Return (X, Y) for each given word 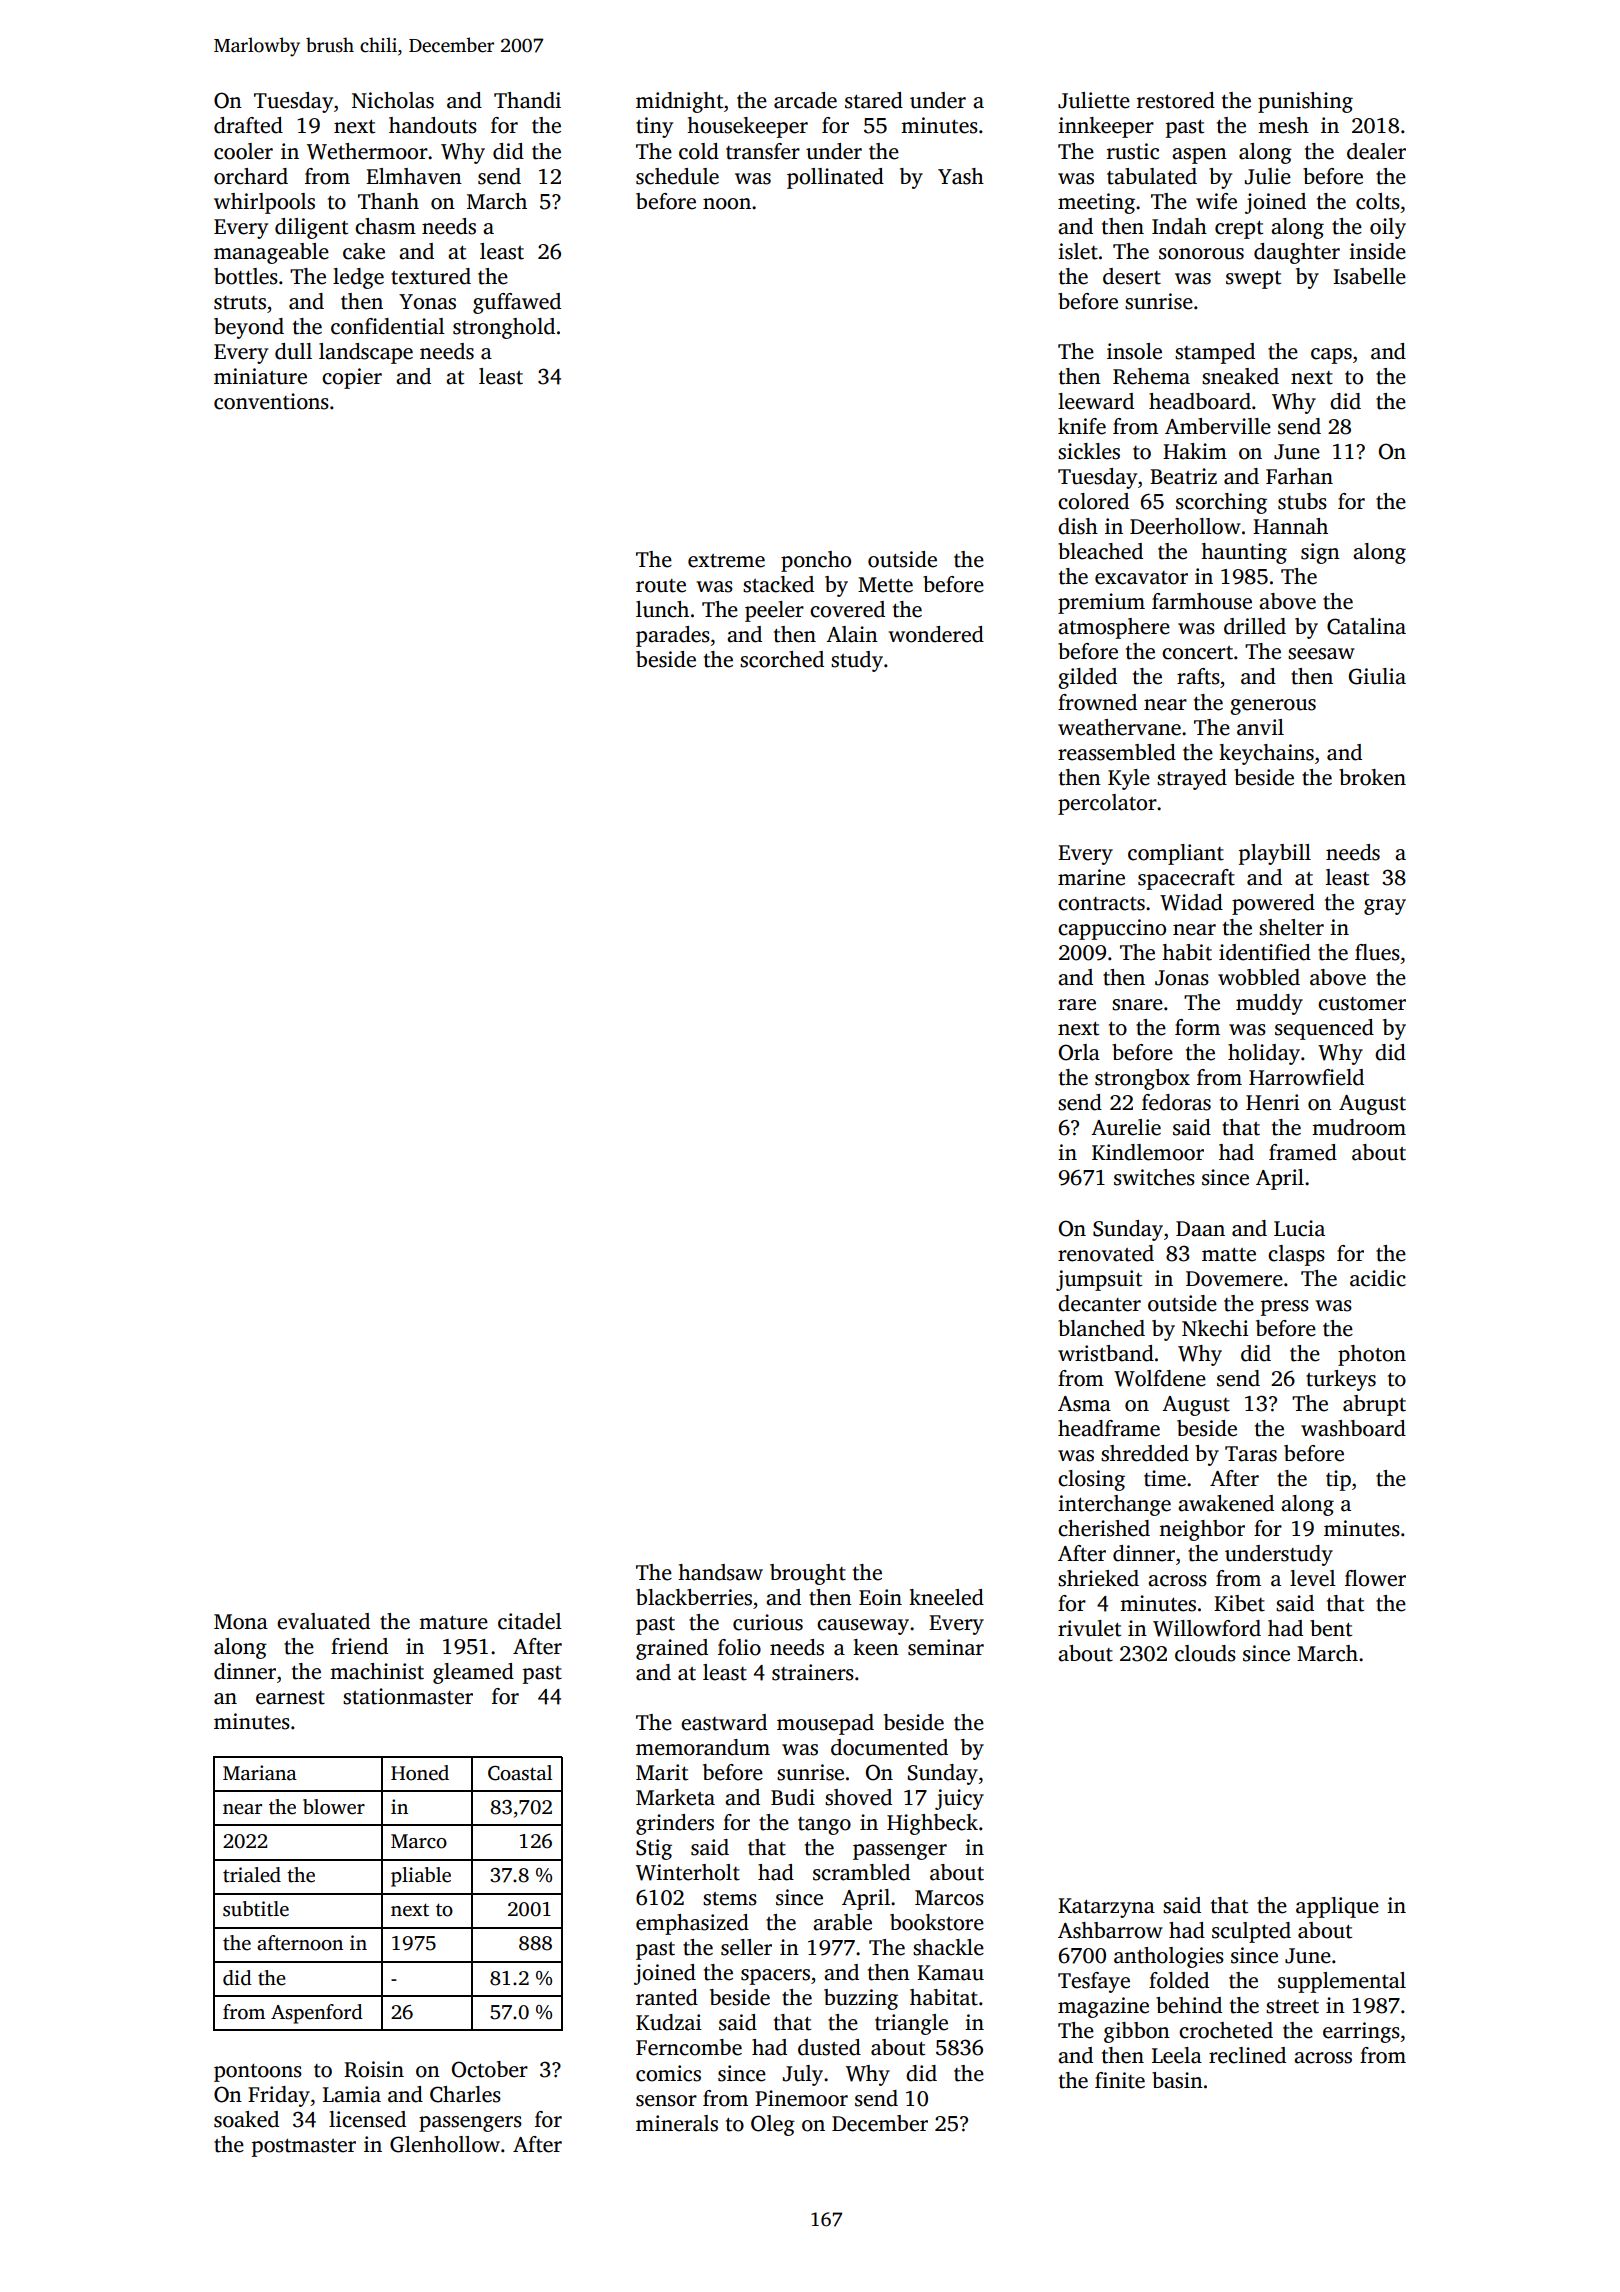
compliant (1176, 854)
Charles (465, 2094)
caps (1331, 356)
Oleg (773, 2125)
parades (673, 636)
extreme (726, 561)
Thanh (388, 201)
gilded (1087, 678)
